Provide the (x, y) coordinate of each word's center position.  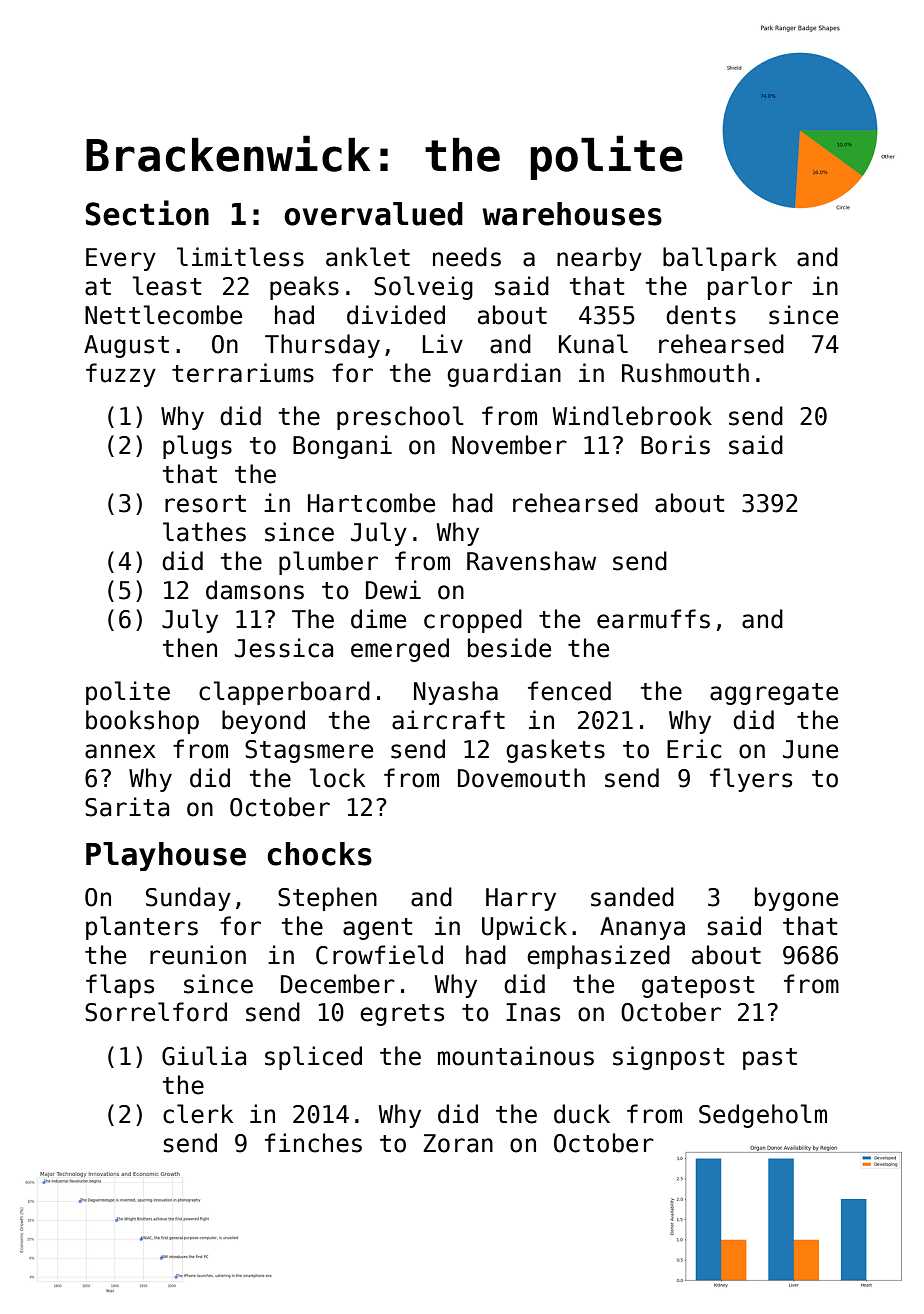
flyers (751, 780)
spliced (313, 1058)
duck (582, 1114)
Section (147, 213)
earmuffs (653, 619)
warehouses (572, 214)
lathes (204, 532)
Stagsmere (309, 751)
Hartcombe (371, 503)
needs (467, 257)
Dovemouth (521, 778)
